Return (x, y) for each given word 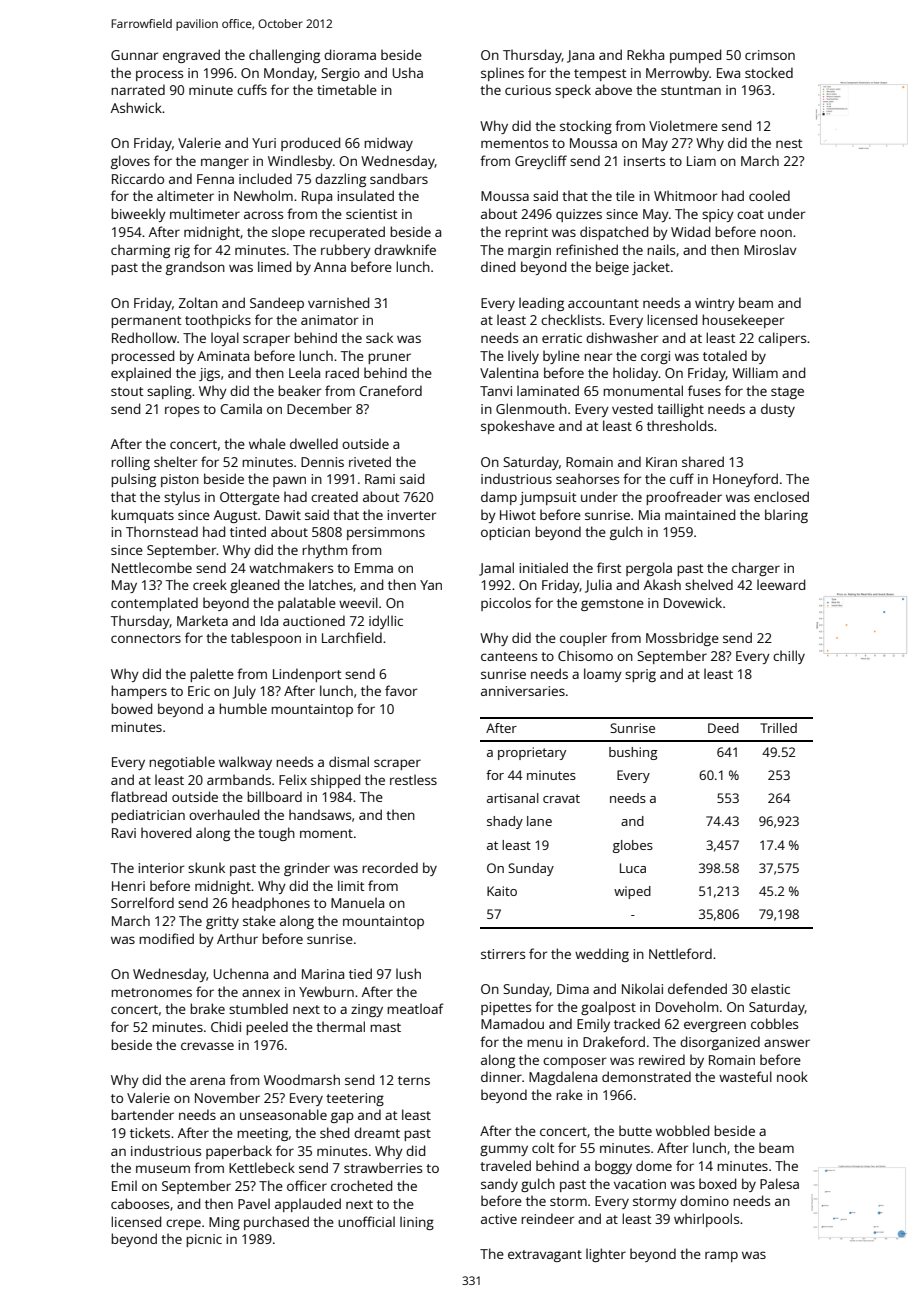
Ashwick (136, 107)
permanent (146, 322)
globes (633, 846)
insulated (365, 195)
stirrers (503, 954)
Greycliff (541, 162)
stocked (769, 72)
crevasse (207, 1046)
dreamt (377, 1132)
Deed (723, 728)
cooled (769, 195)
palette (212, 675)
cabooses (140, 1203)
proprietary (532, 753)
